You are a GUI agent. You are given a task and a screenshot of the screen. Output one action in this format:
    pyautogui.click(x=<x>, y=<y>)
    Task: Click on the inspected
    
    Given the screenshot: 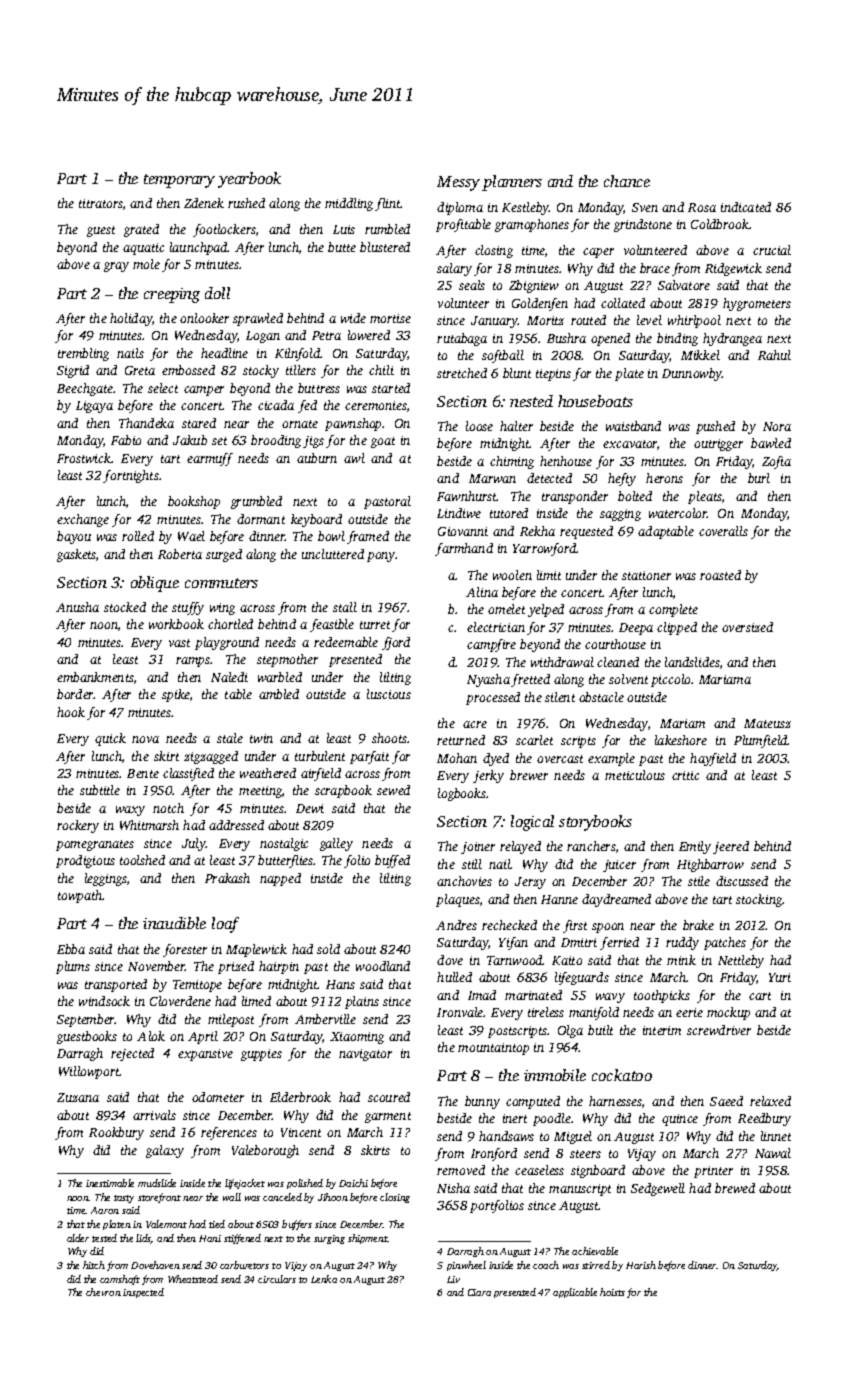 What is the action you would take?
    pyautogui.click(x=143, y=1293)
